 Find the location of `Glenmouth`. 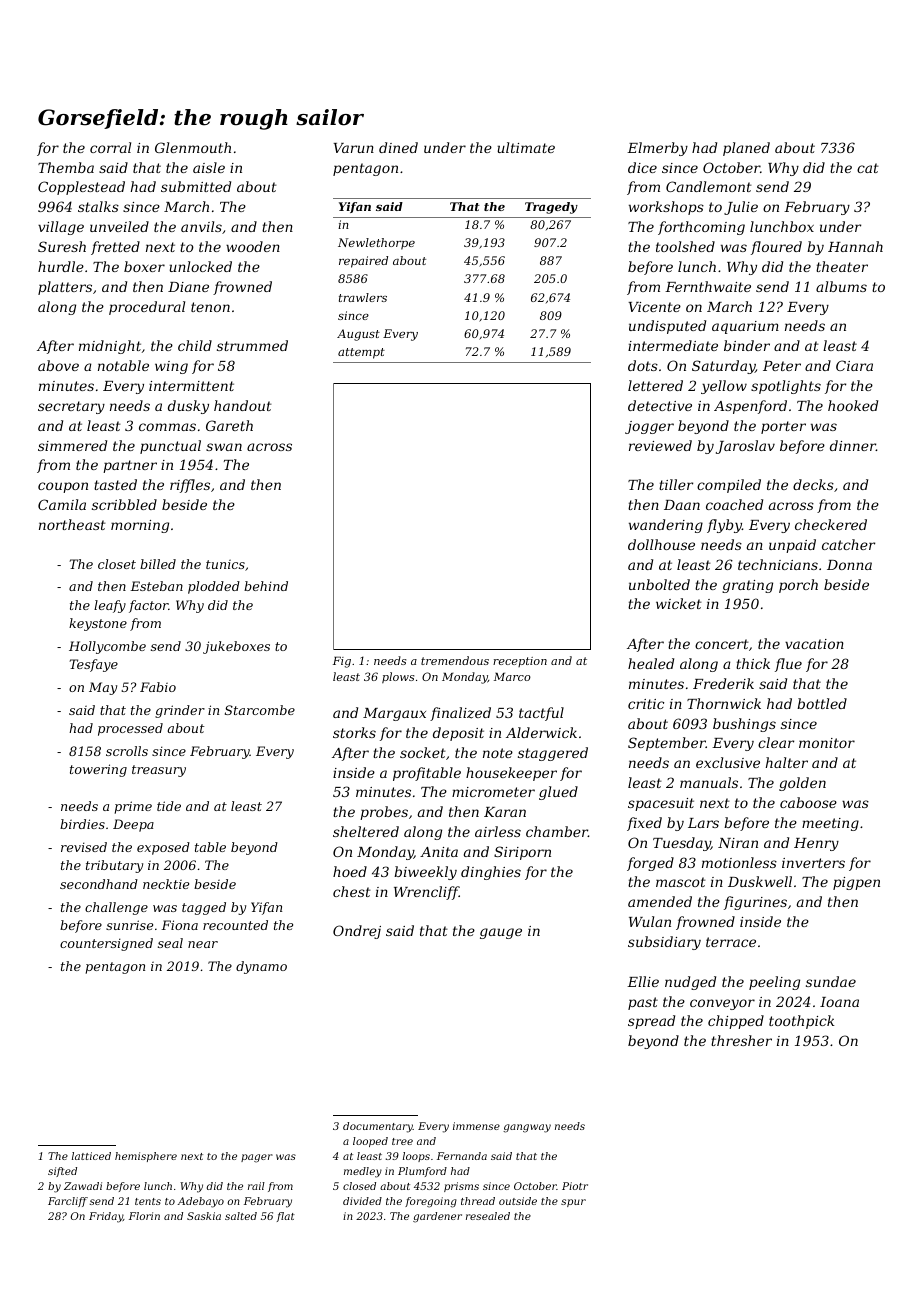

Glenmouth is located at coordinates (193, 147).
